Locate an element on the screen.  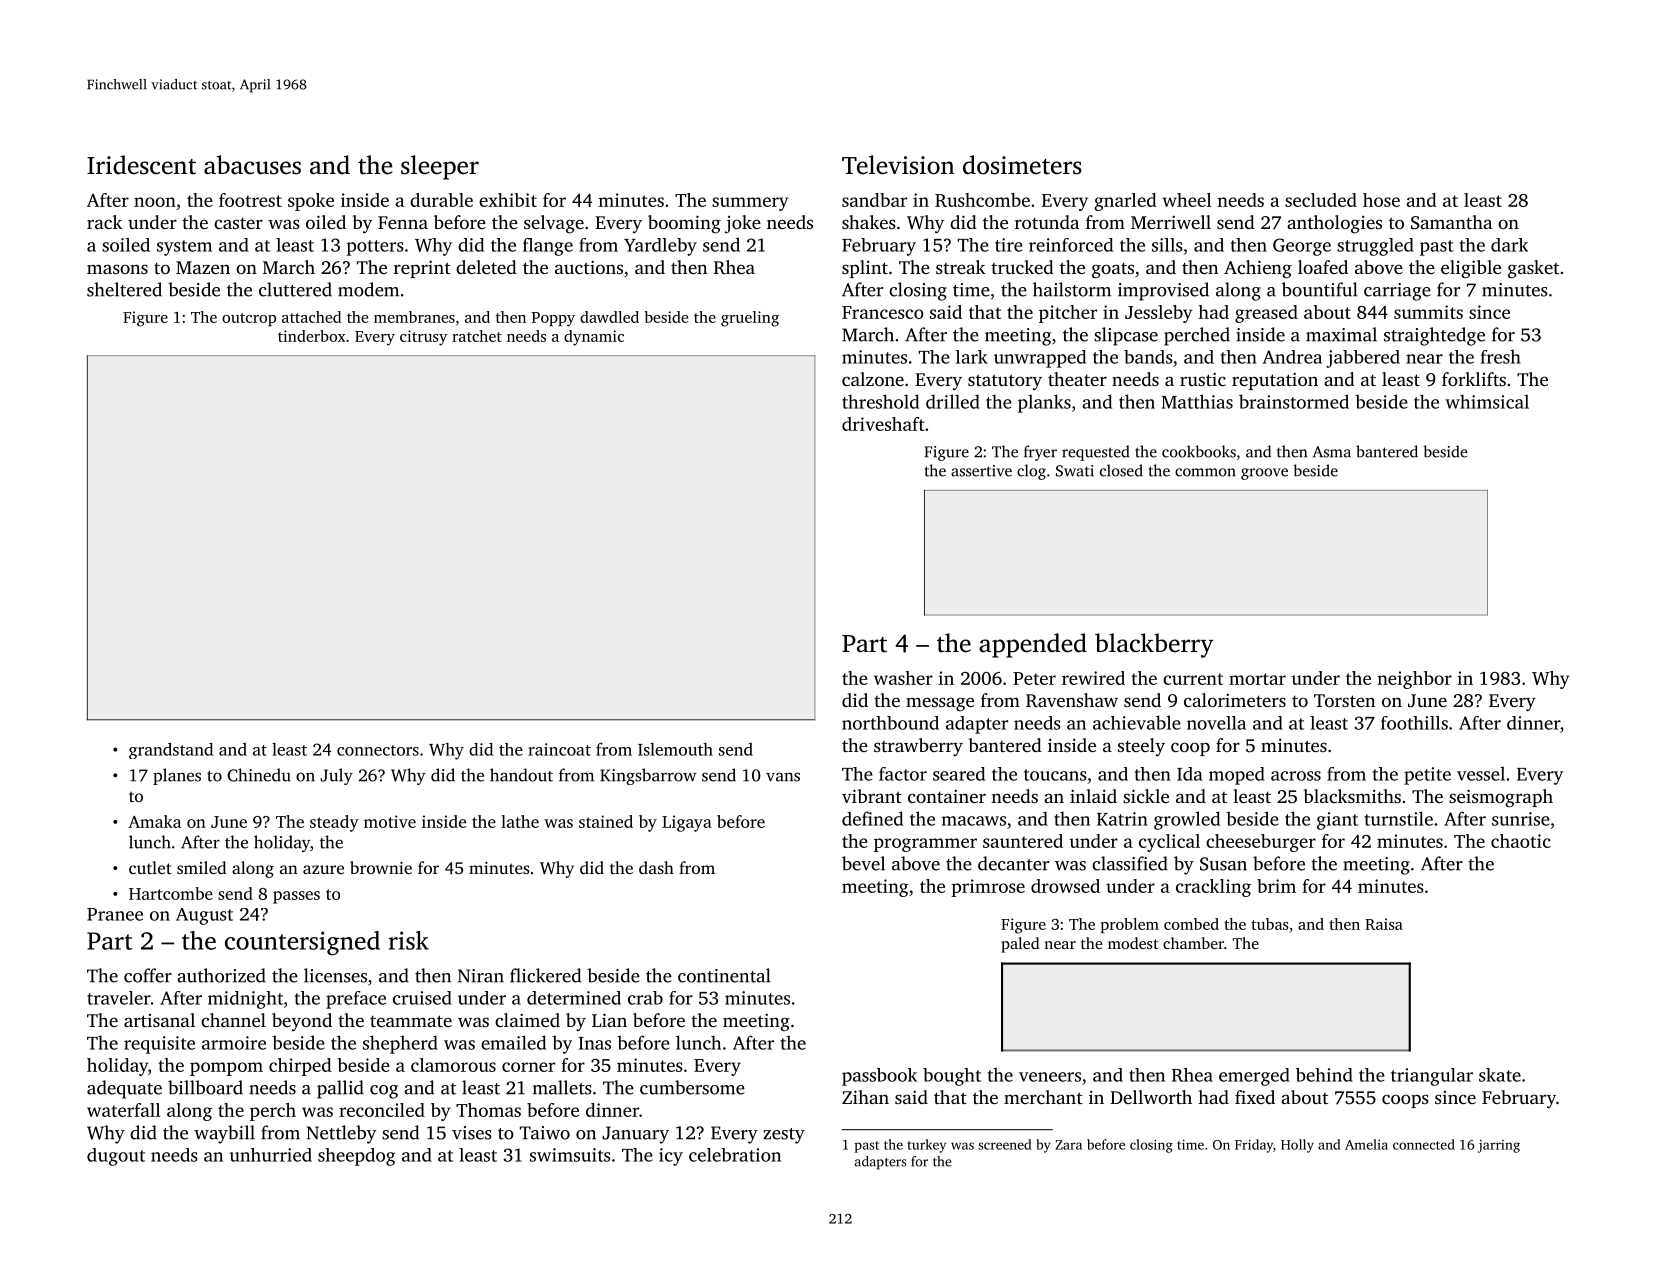
Television is located at coordinates (898, 165).
